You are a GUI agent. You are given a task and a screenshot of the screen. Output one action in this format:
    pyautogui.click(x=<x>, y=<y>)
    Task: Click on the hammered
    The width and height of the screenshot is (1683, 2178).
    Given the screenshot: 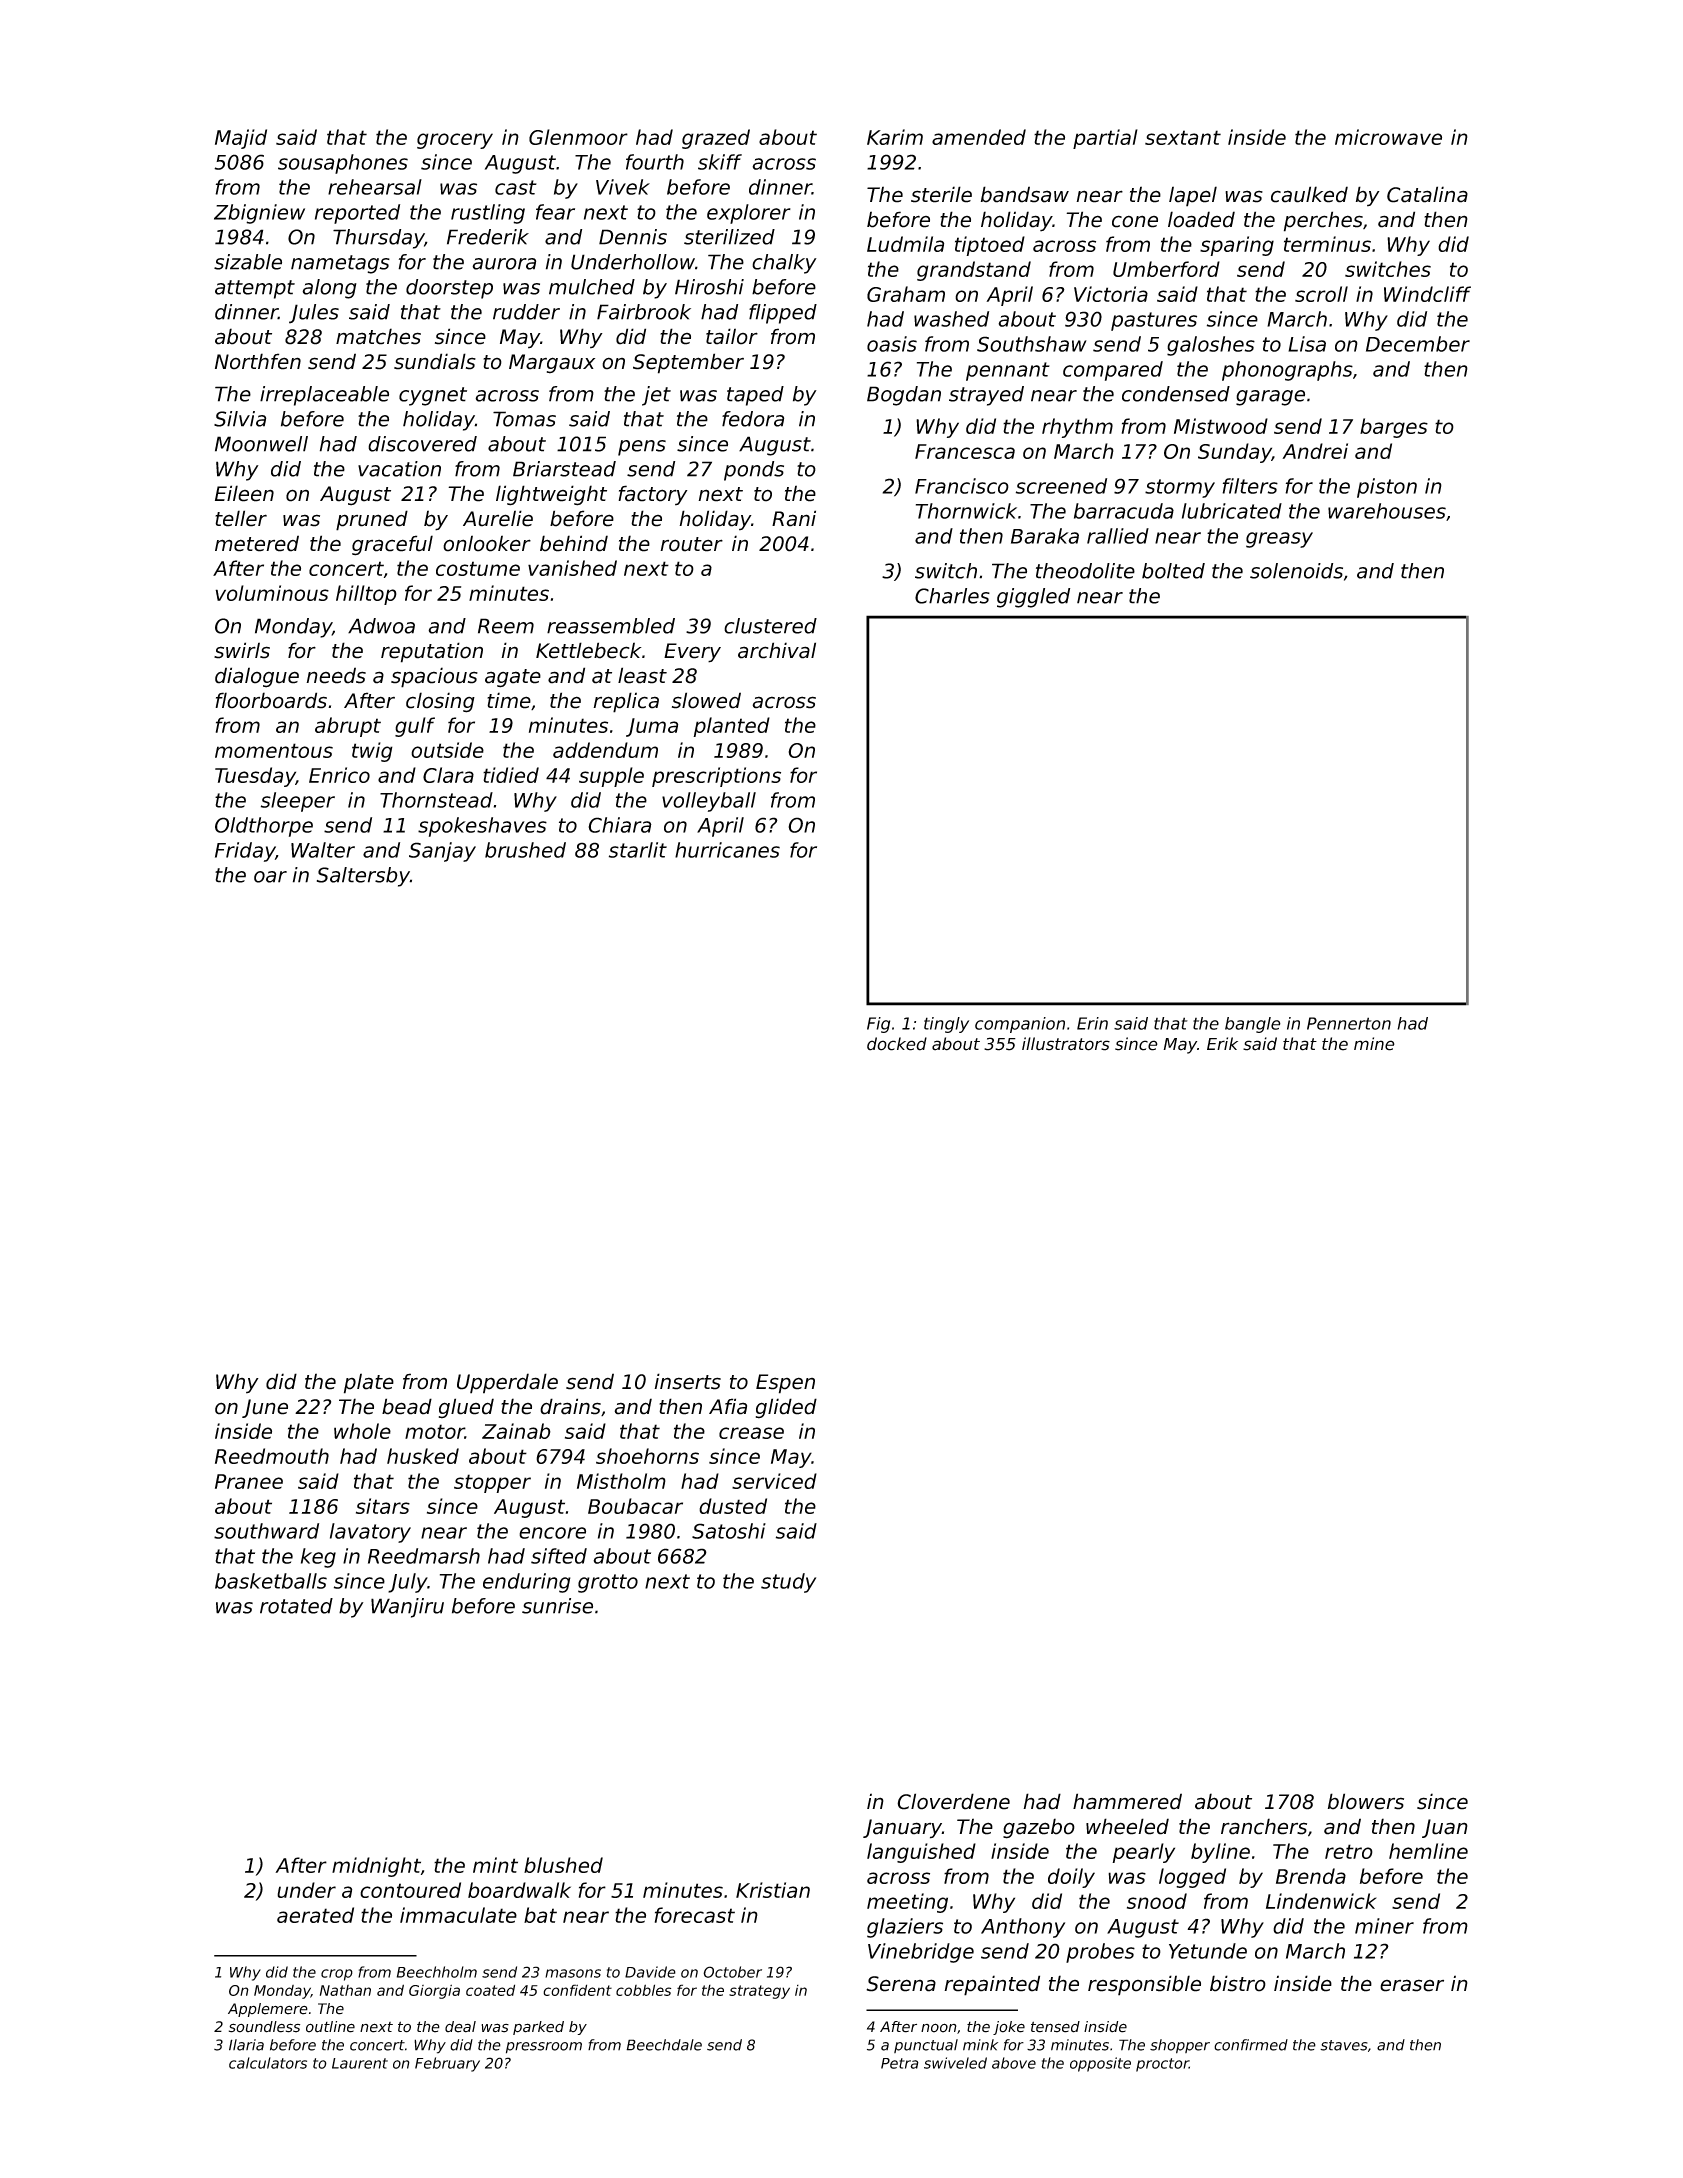 What is the action you would take?
    pyautogui.click(x=1127, y=1801)
